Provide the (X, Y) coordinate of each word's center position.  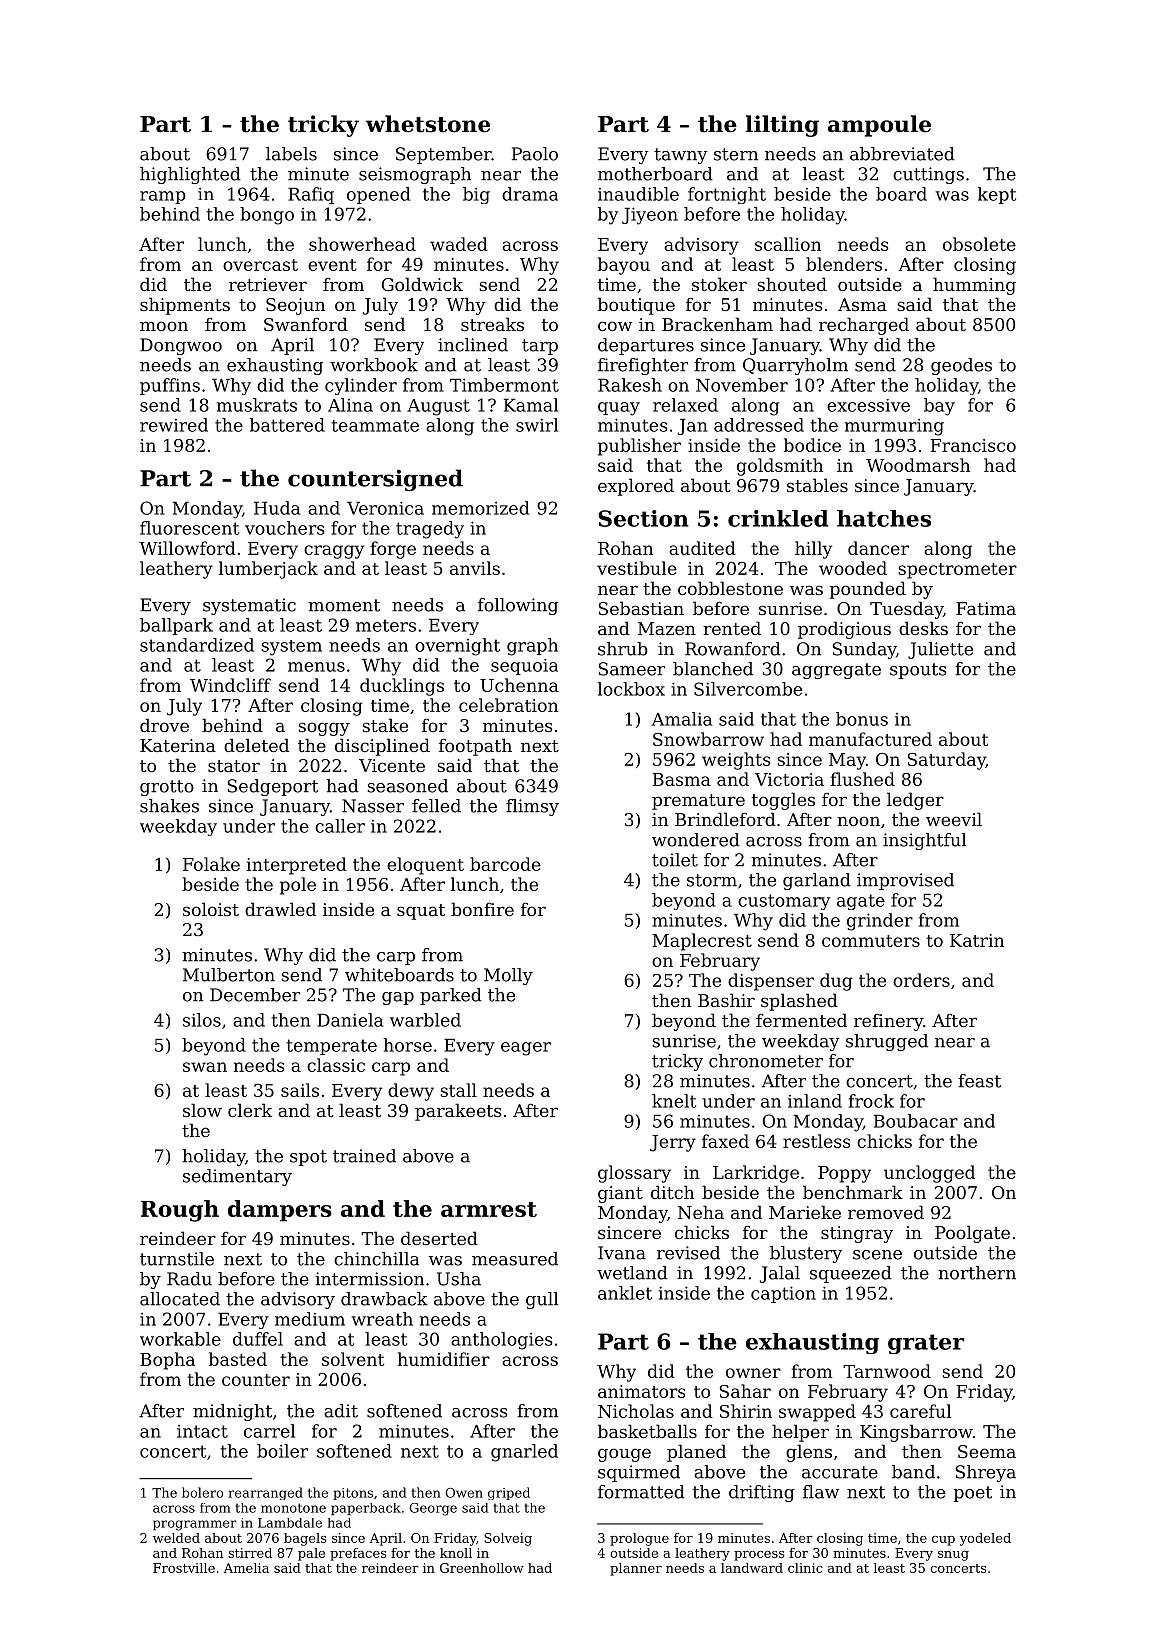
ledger (915, 801)
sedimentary (237, 1177)
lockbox (631, 689)
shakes (169, 806)
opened (378, 195)
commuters (871, 941)
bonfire (482, 909)
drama (530, 194)
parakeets (458, 1112)
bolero (202, 1492)
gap (398, 998)
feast (979, 1081)
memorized (480, 508)
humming (974, 286)
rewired (174, 425)
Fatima (986, 608)
